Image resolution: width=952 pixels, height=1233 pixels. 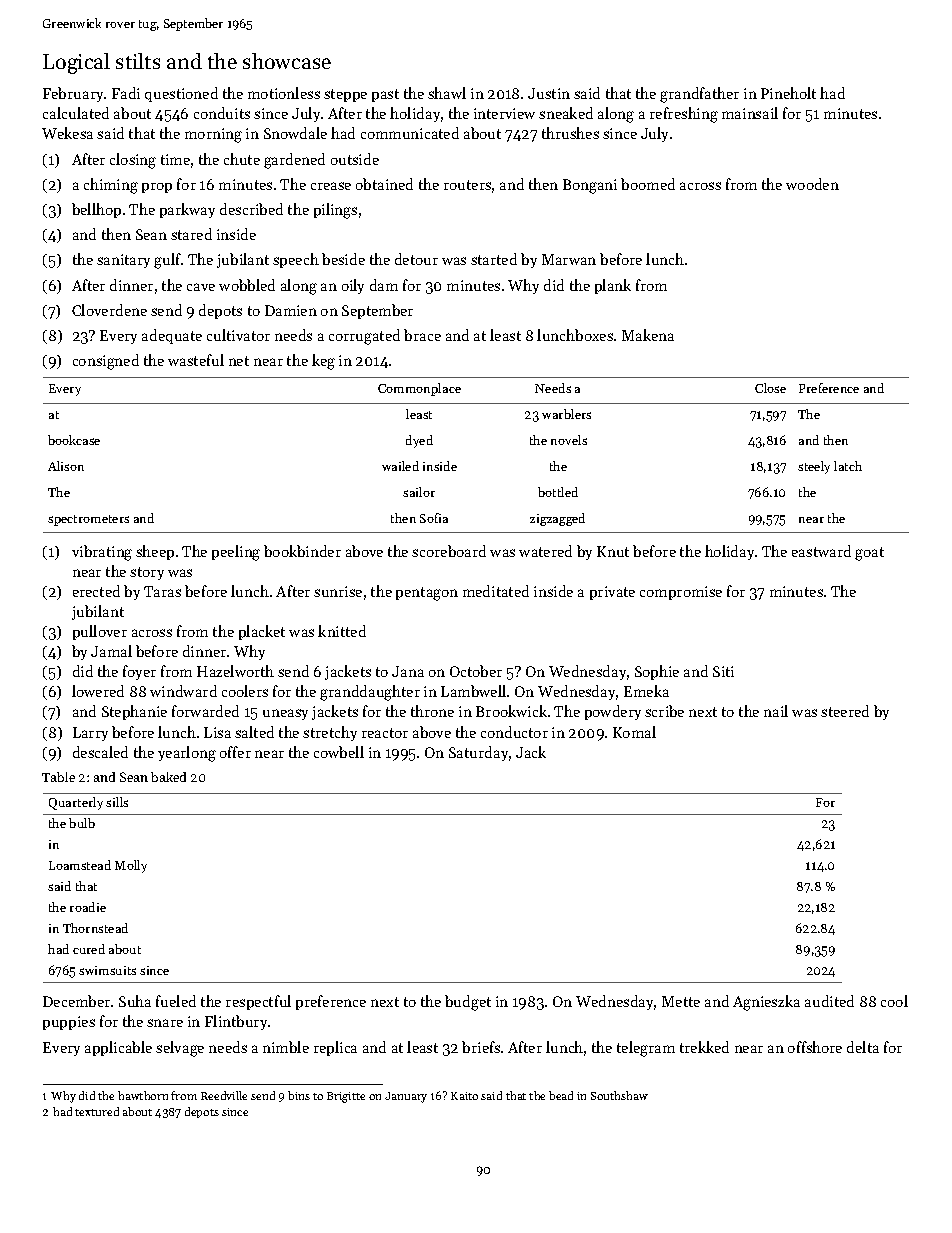 I want to click on Pineholt, so click(x=788, y=93).
